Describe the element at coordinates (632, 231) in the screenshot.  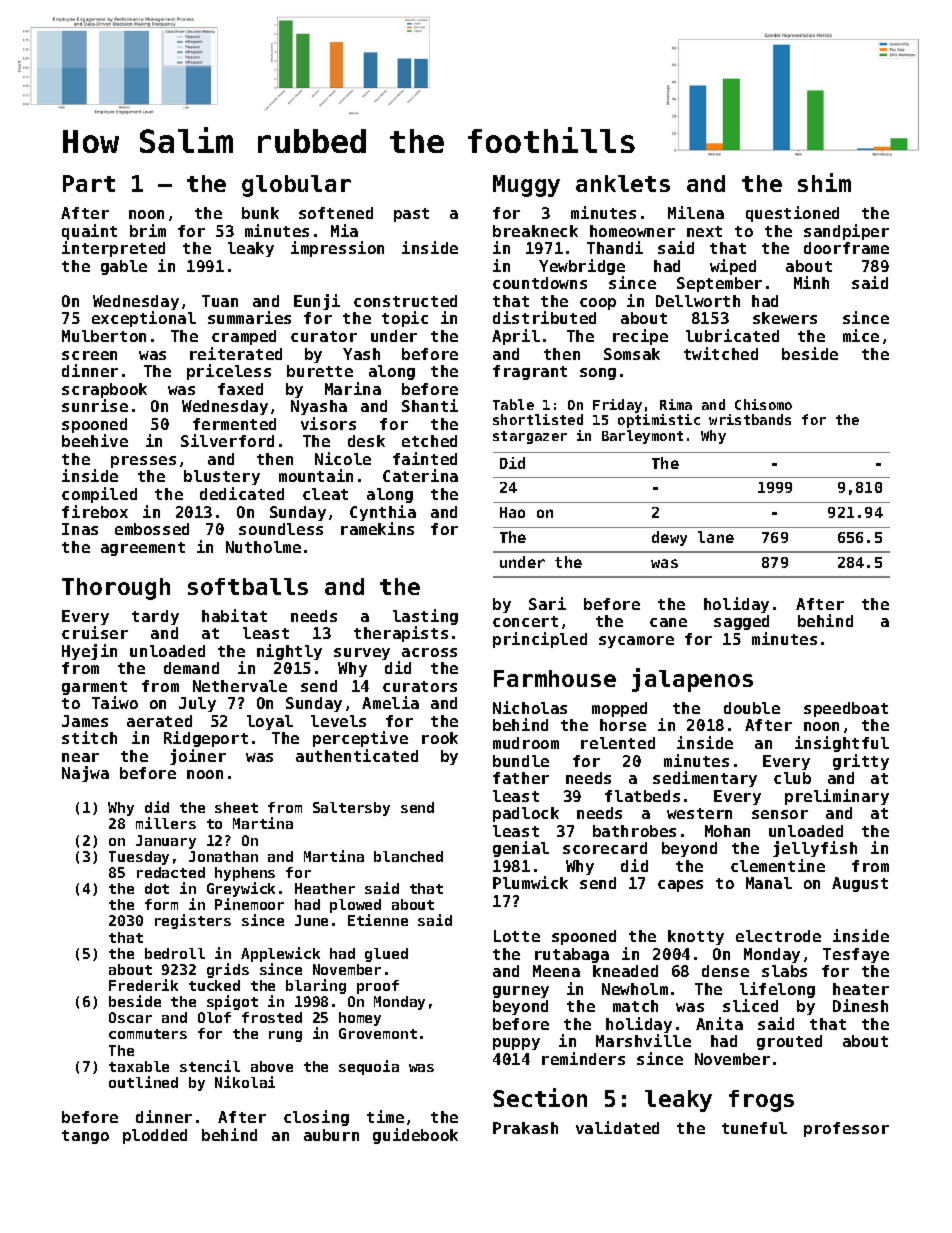
I see `homeowner` at that location.
